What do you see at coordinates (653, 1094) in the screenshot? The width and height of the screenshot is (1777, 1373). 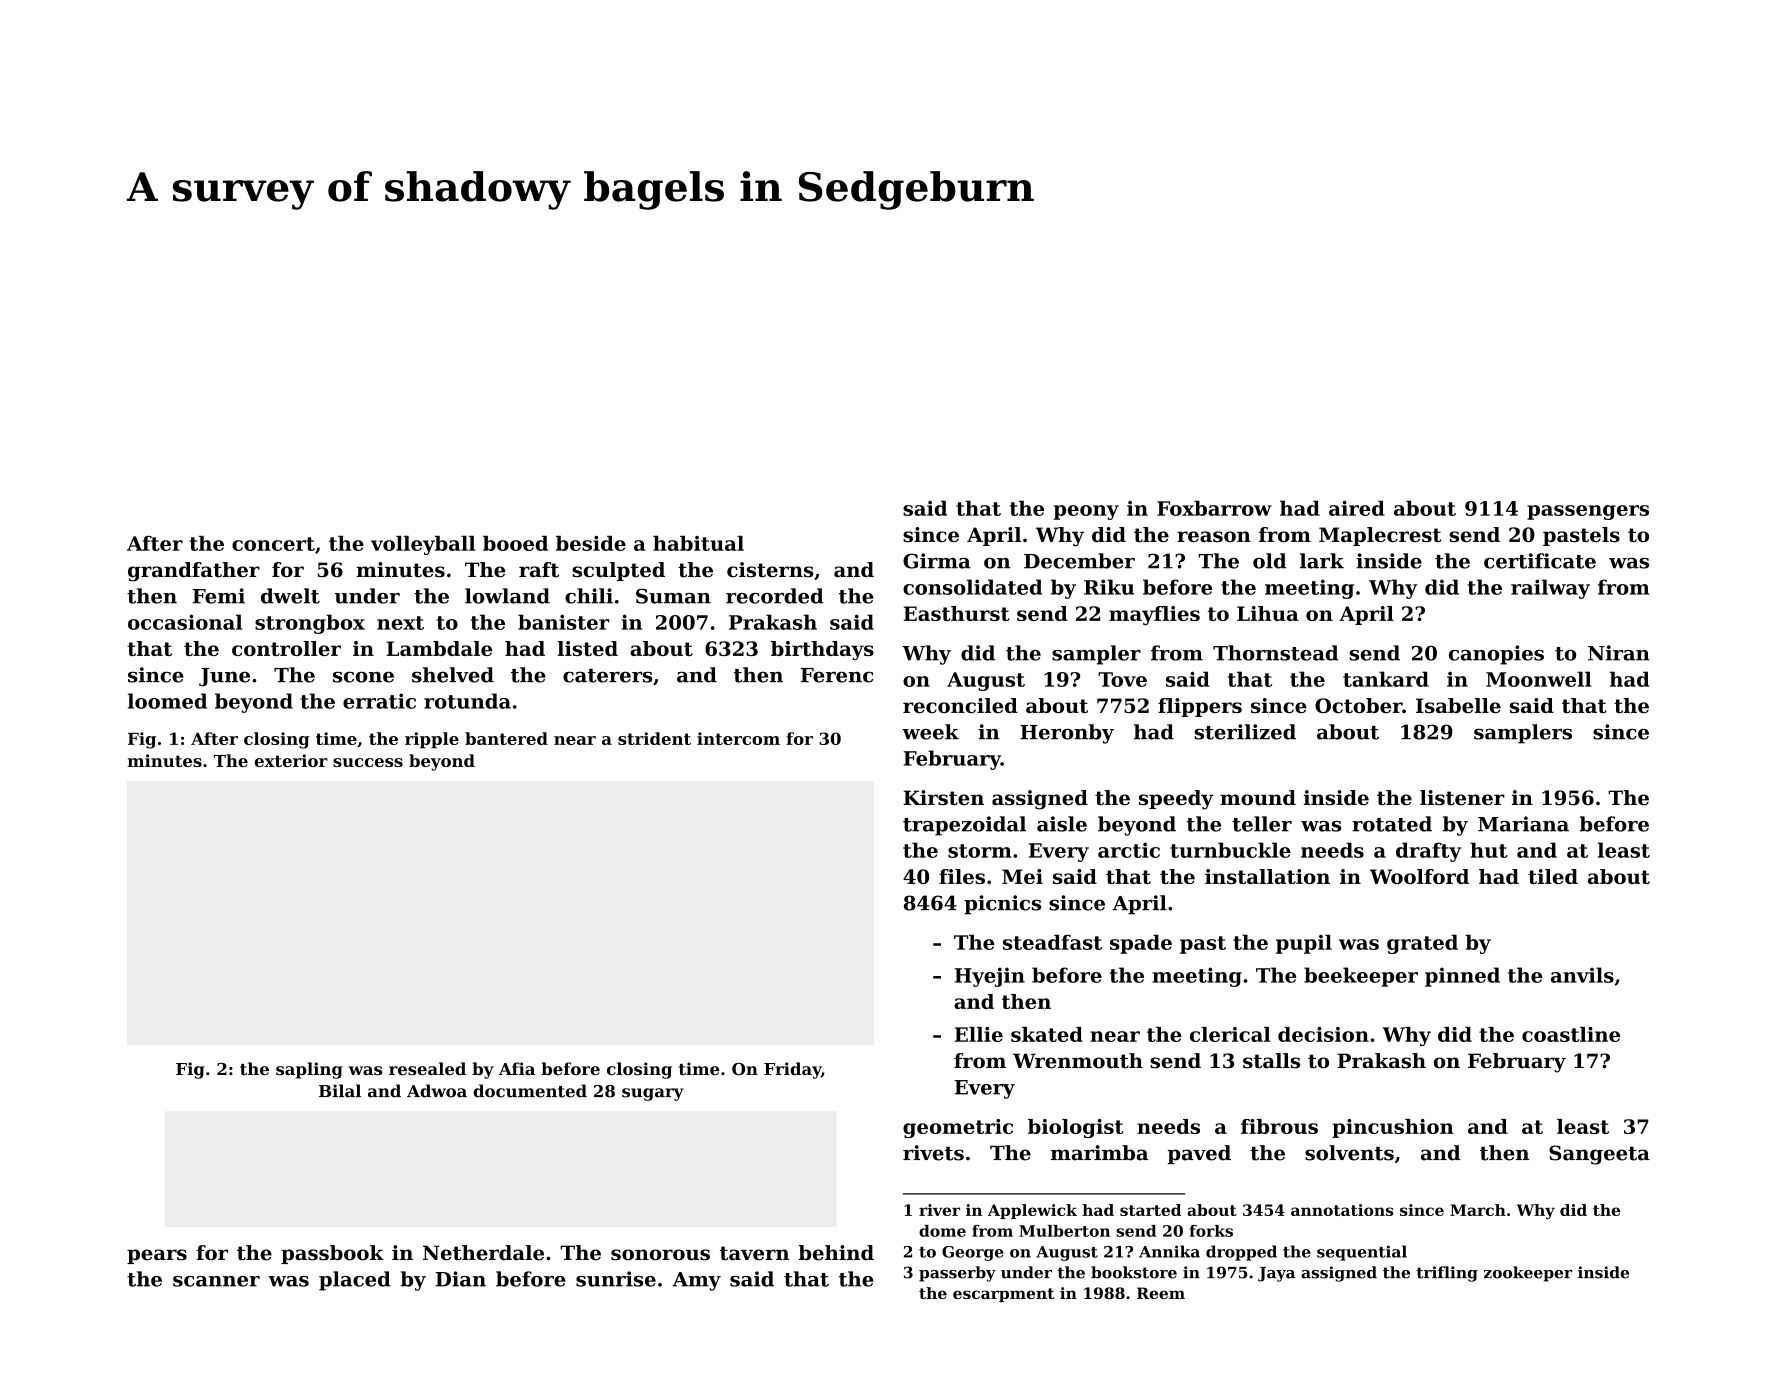 I see `sugary` at bounding box center [653, 1094].
